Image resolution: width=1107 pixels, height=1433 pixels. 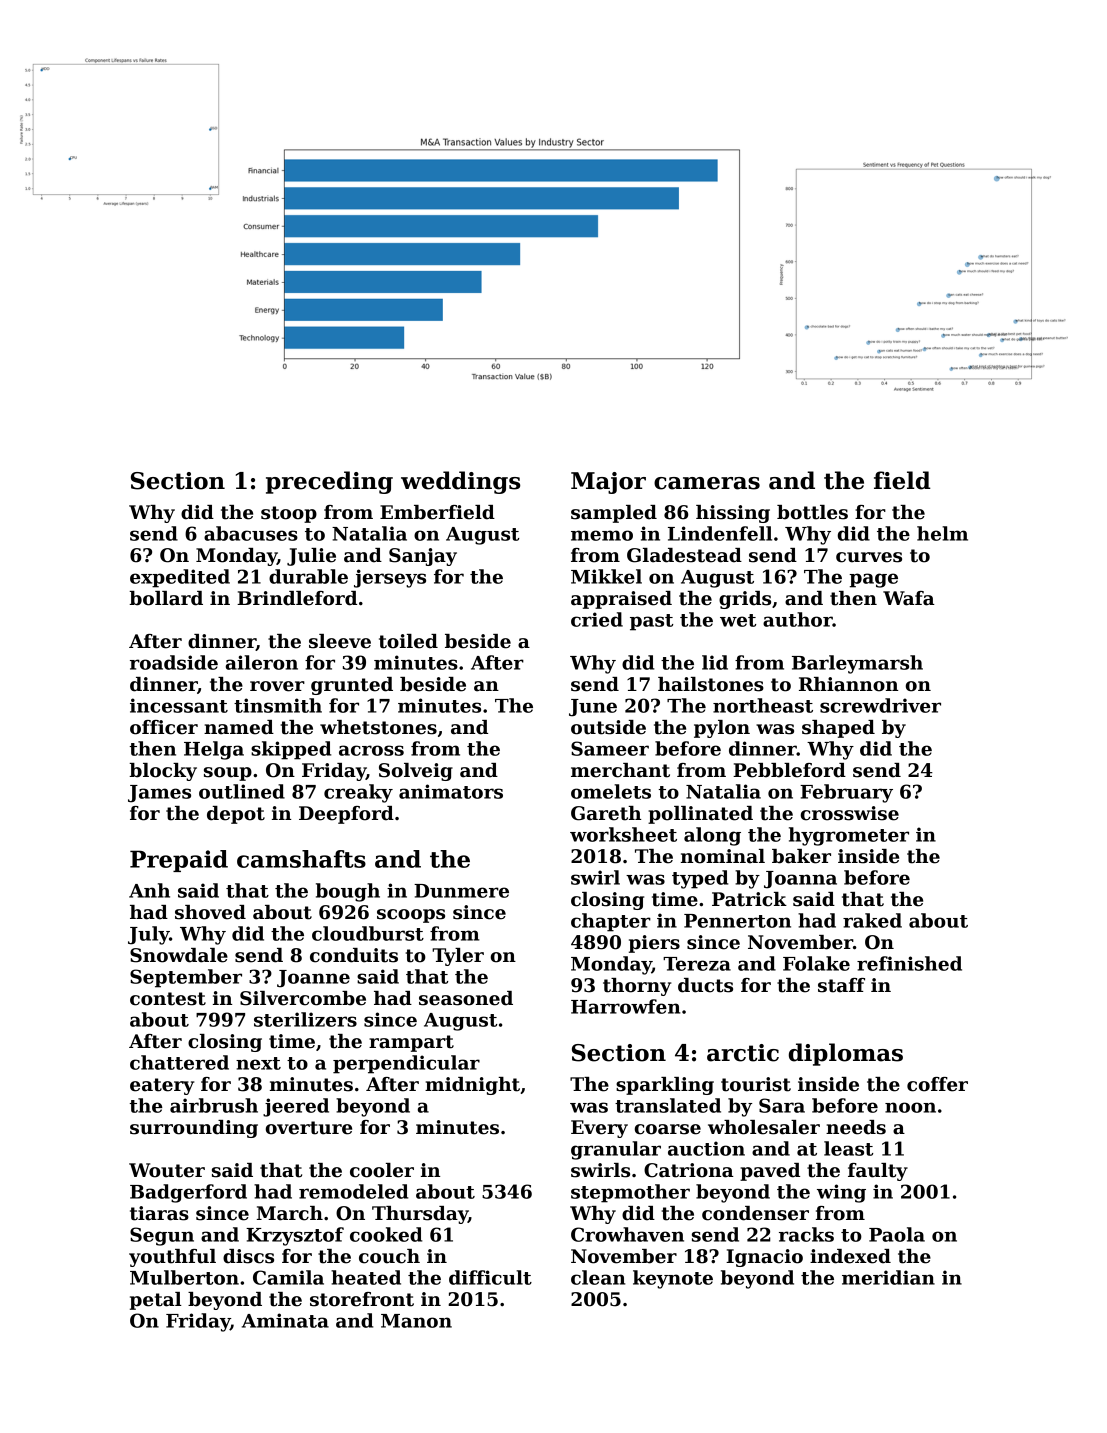 I want to click on next, so click(x=258, y=1063).
